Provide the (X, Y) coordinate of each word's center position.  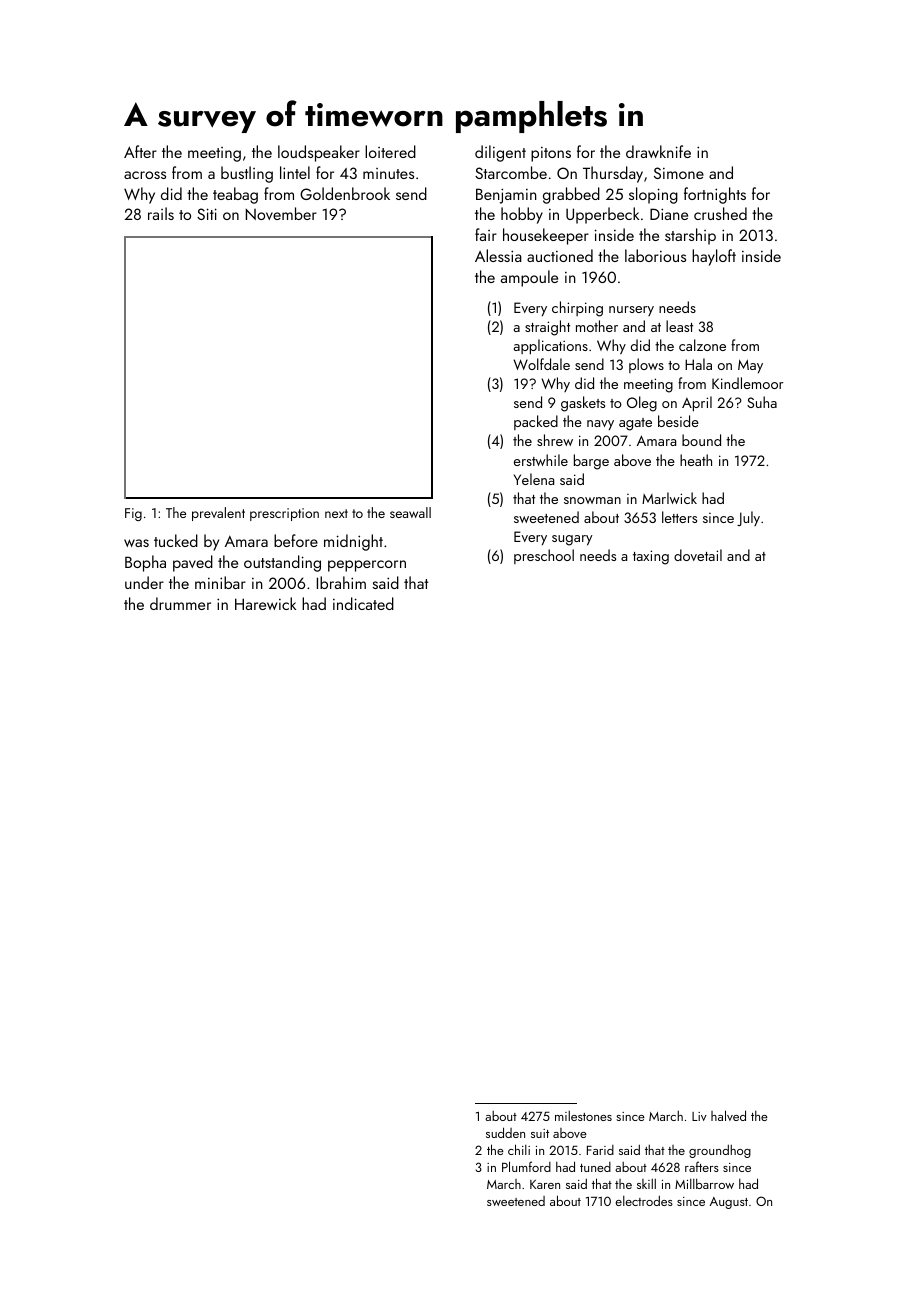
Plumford (526, 1166)
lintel (295, 172)
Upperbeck (602, 215)
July (748, 518)
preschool (544, 556)
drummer (180, 603)
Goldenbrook (345, 193)
